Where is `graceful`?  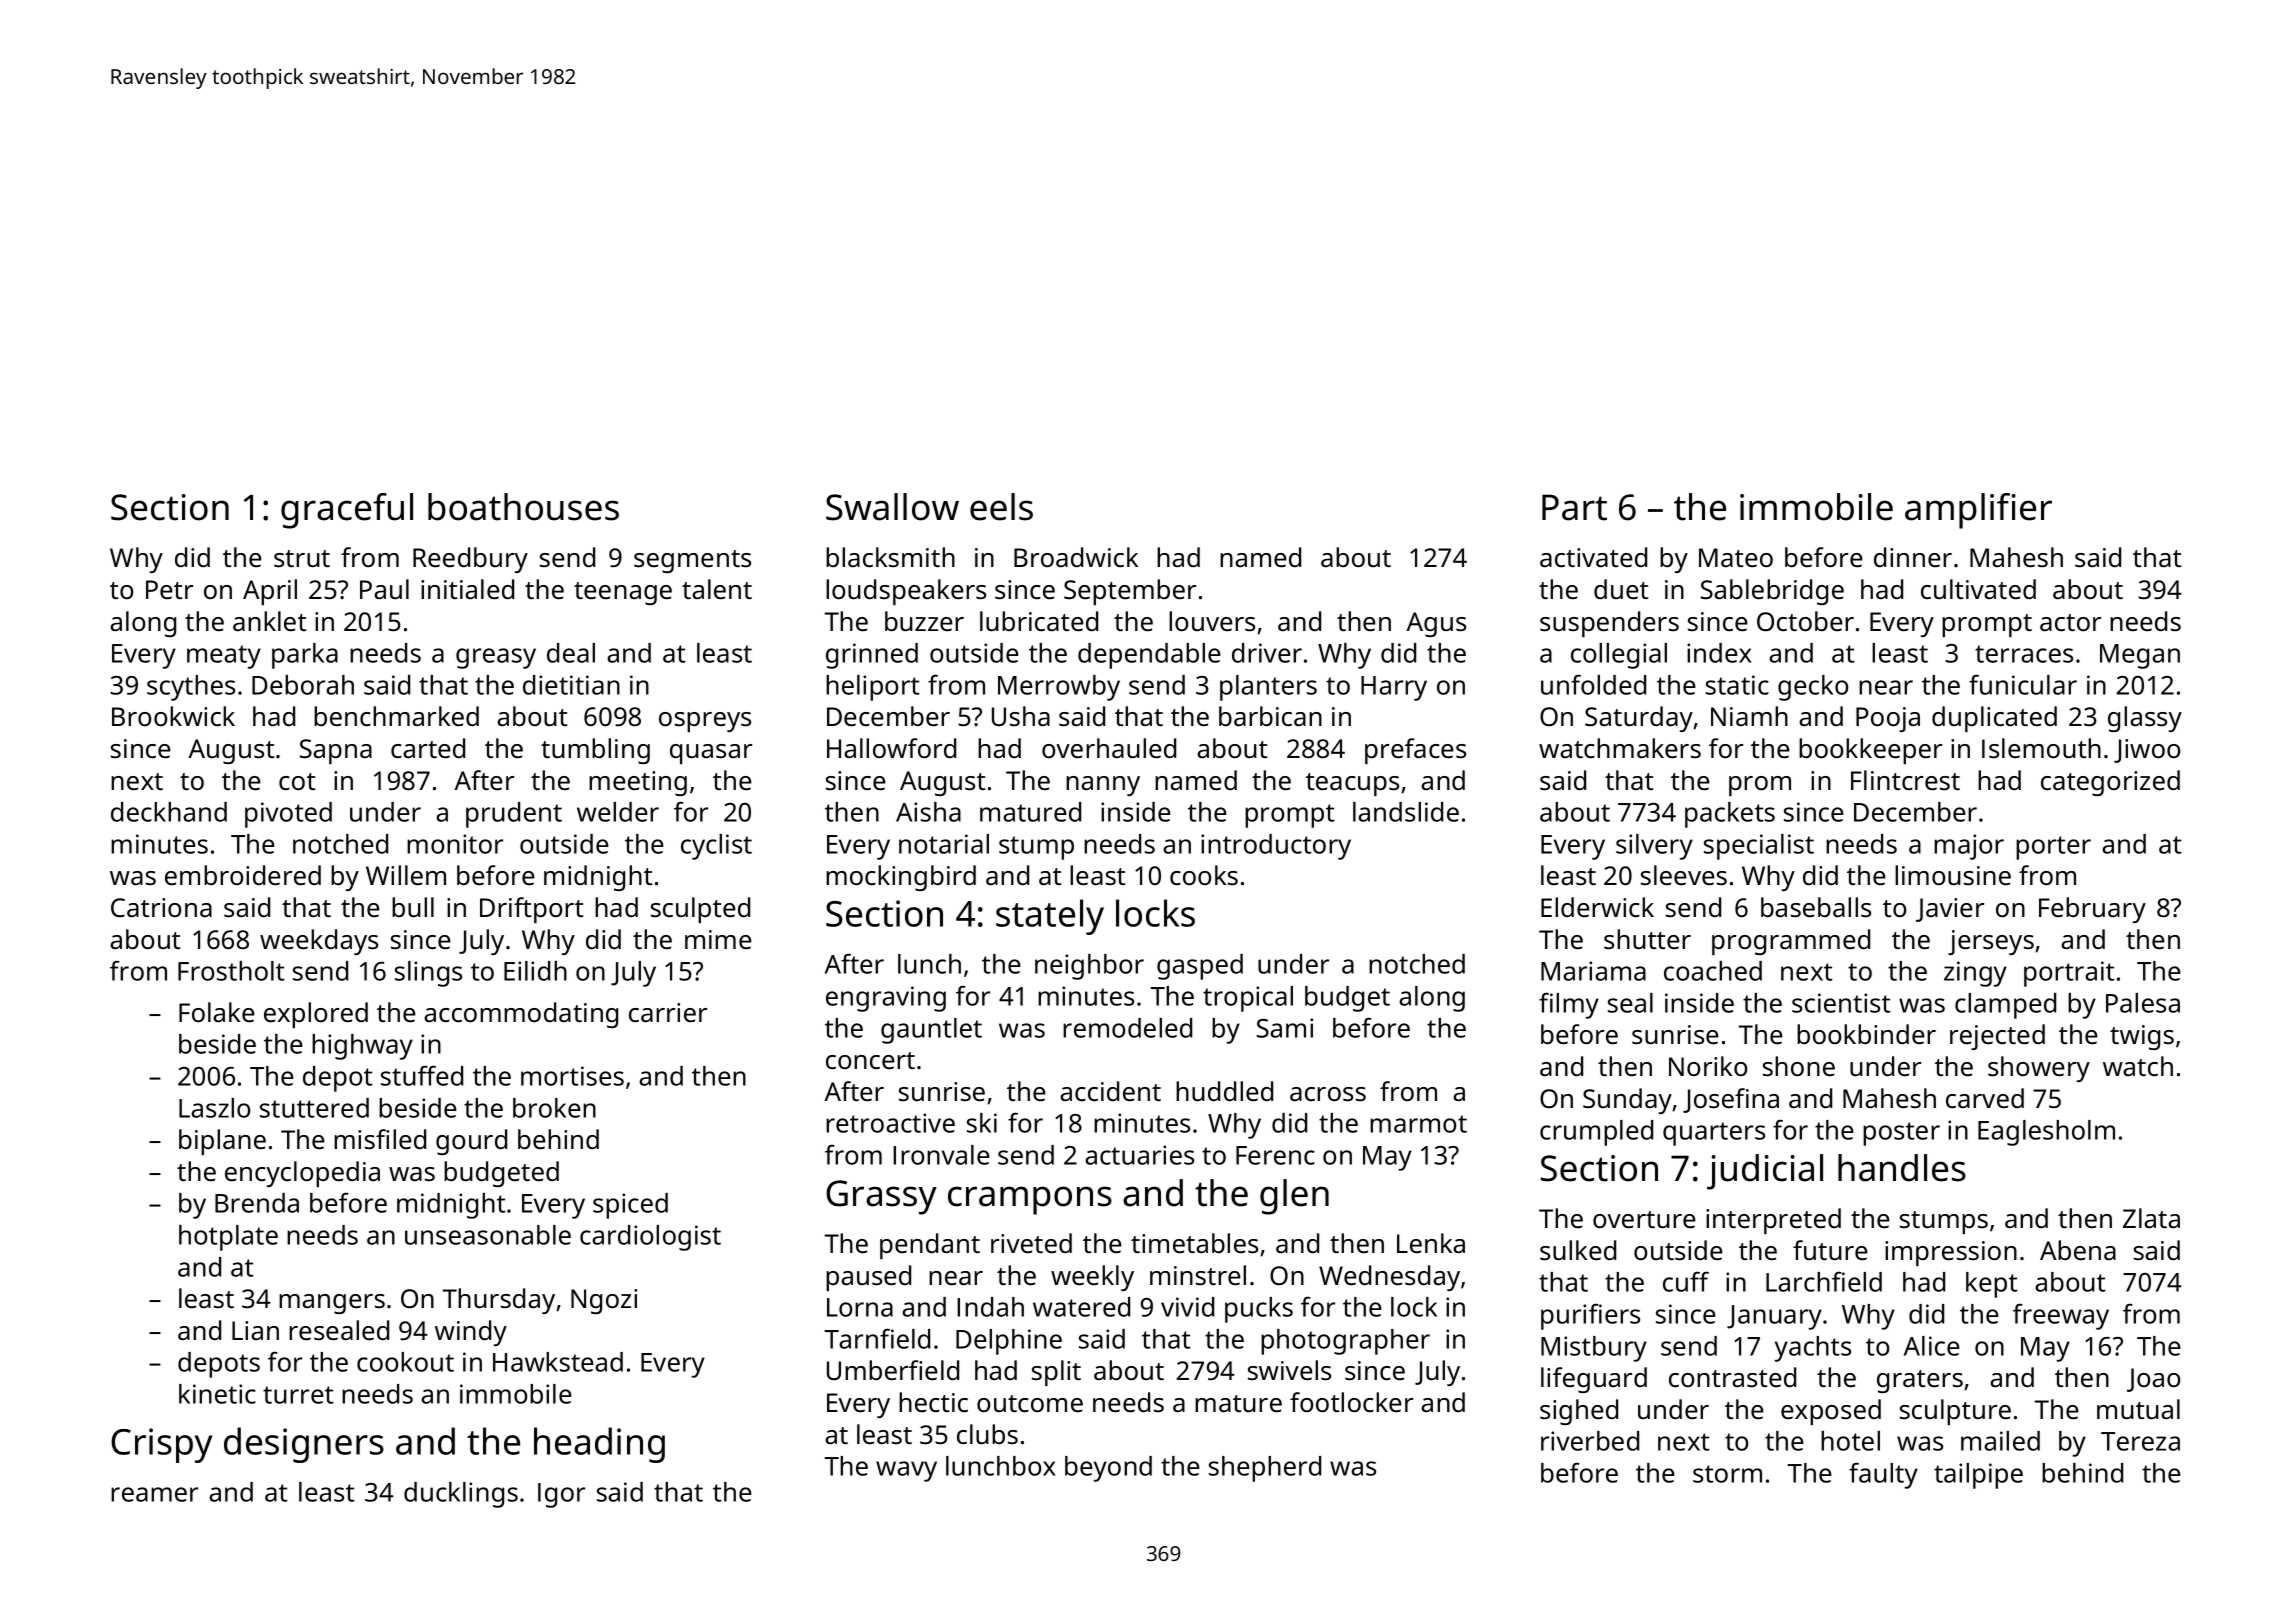
graceful is located at coordinates (347, 511).
